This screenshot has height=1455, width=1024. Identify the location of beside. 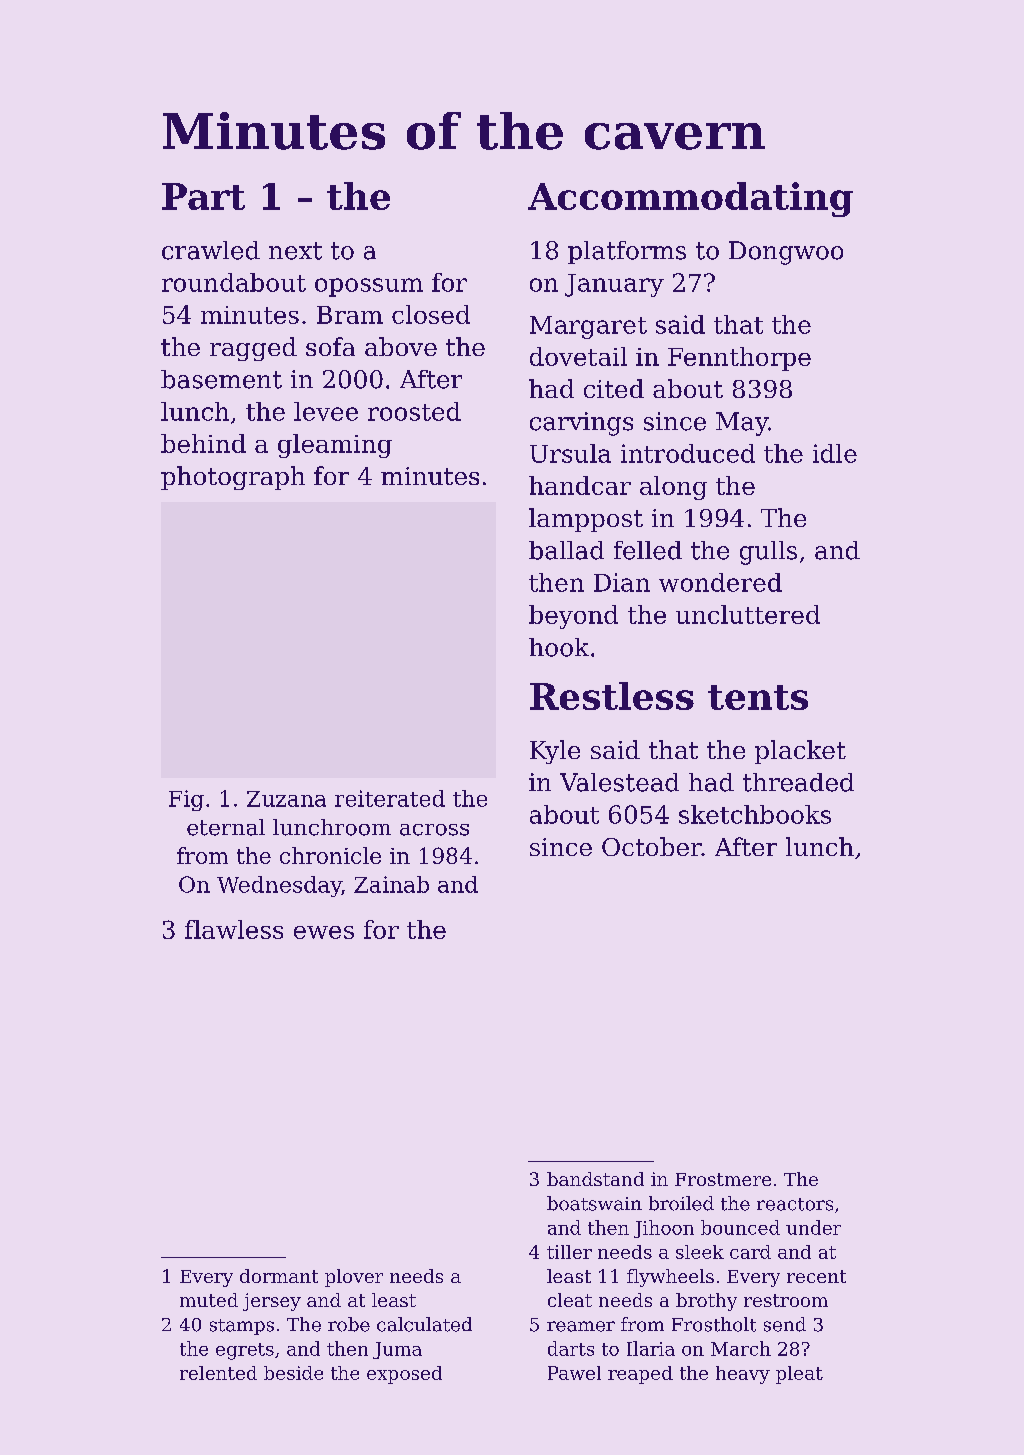
(293, 1373).
